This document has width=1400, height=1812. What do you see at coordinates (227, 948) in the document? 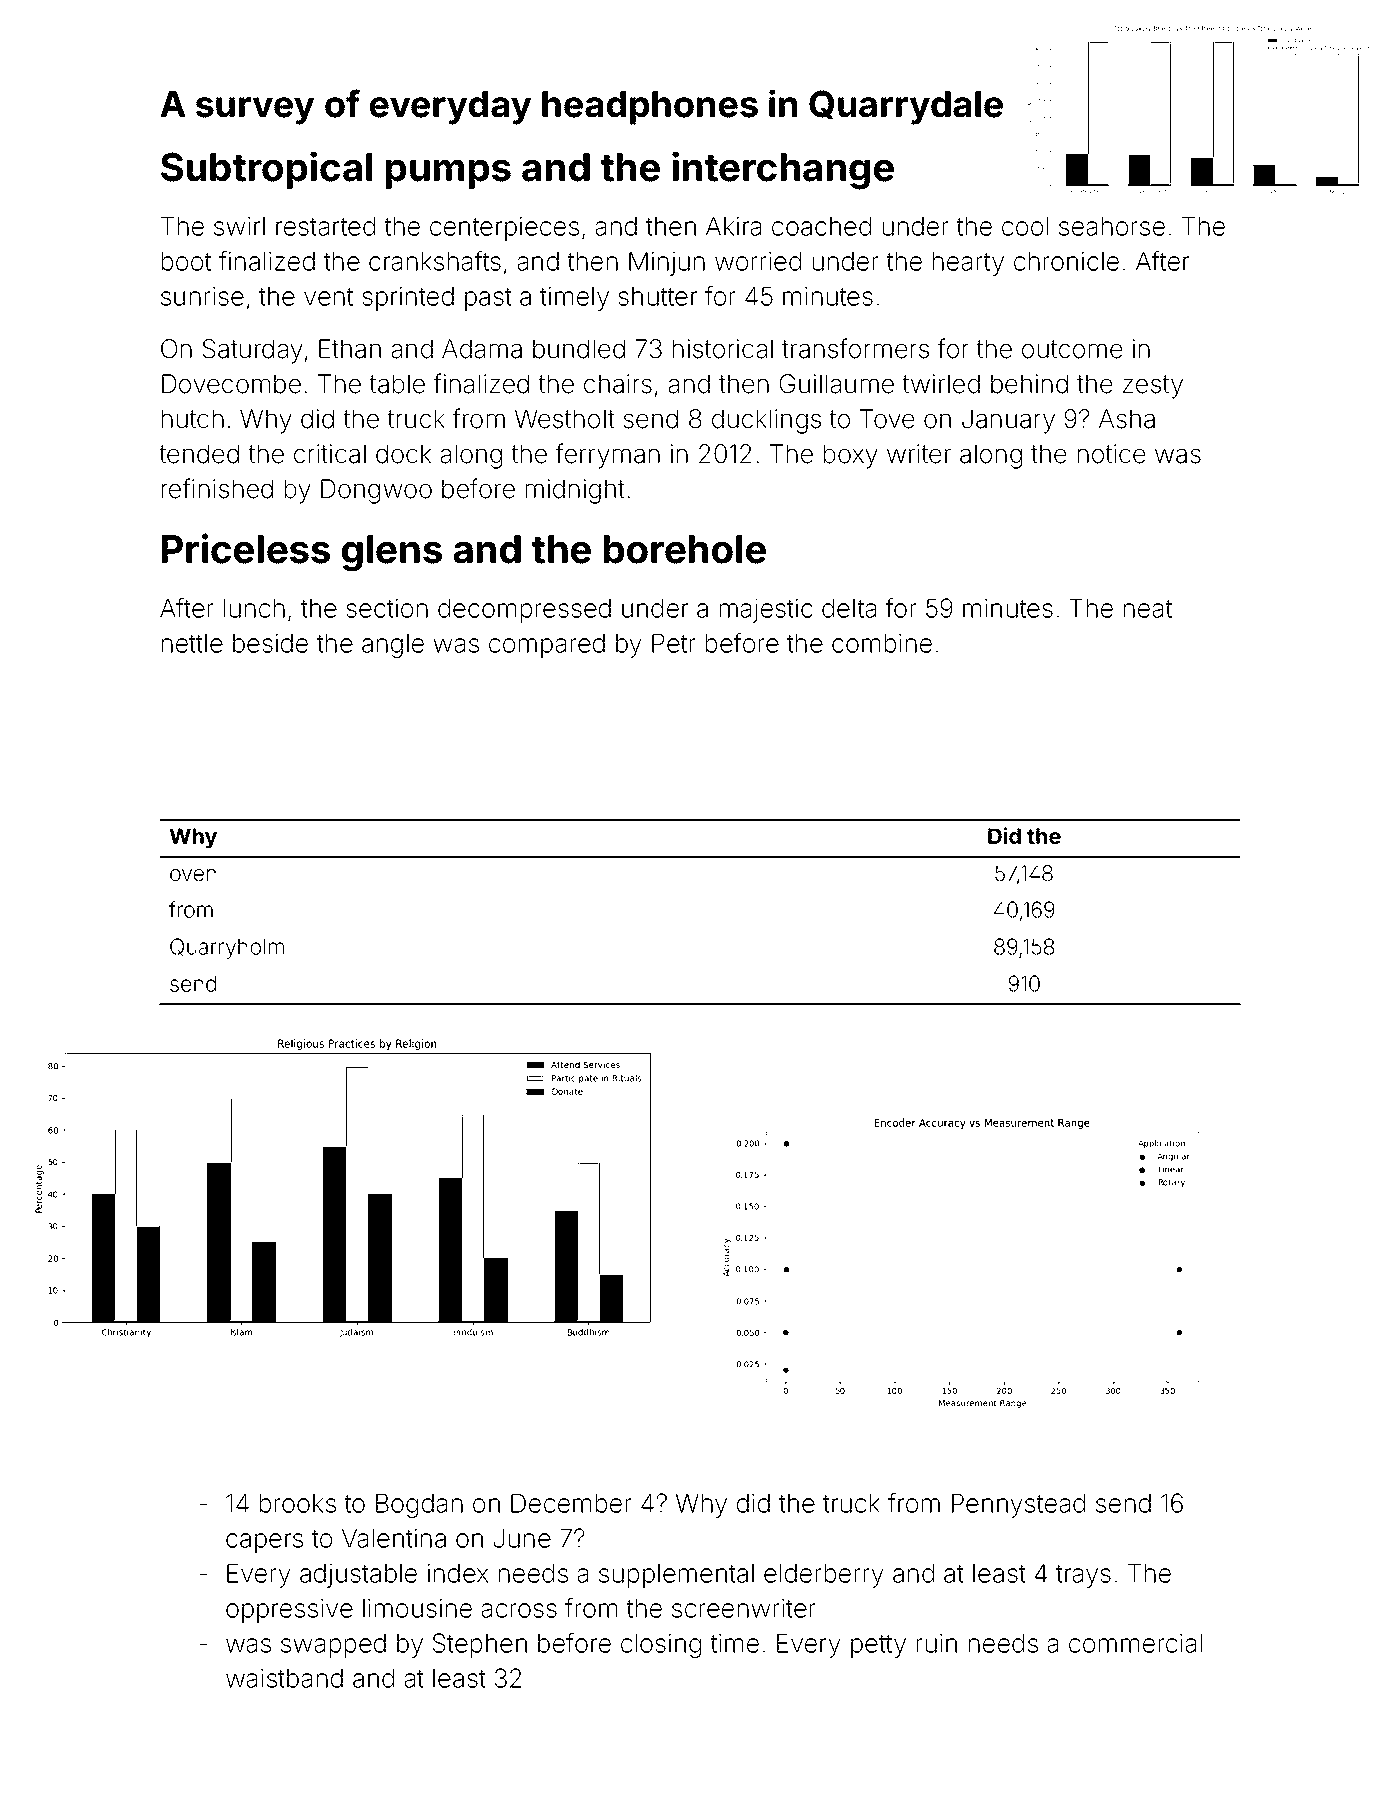
I see `Quarryholm` at bounding box center [227, 948].
